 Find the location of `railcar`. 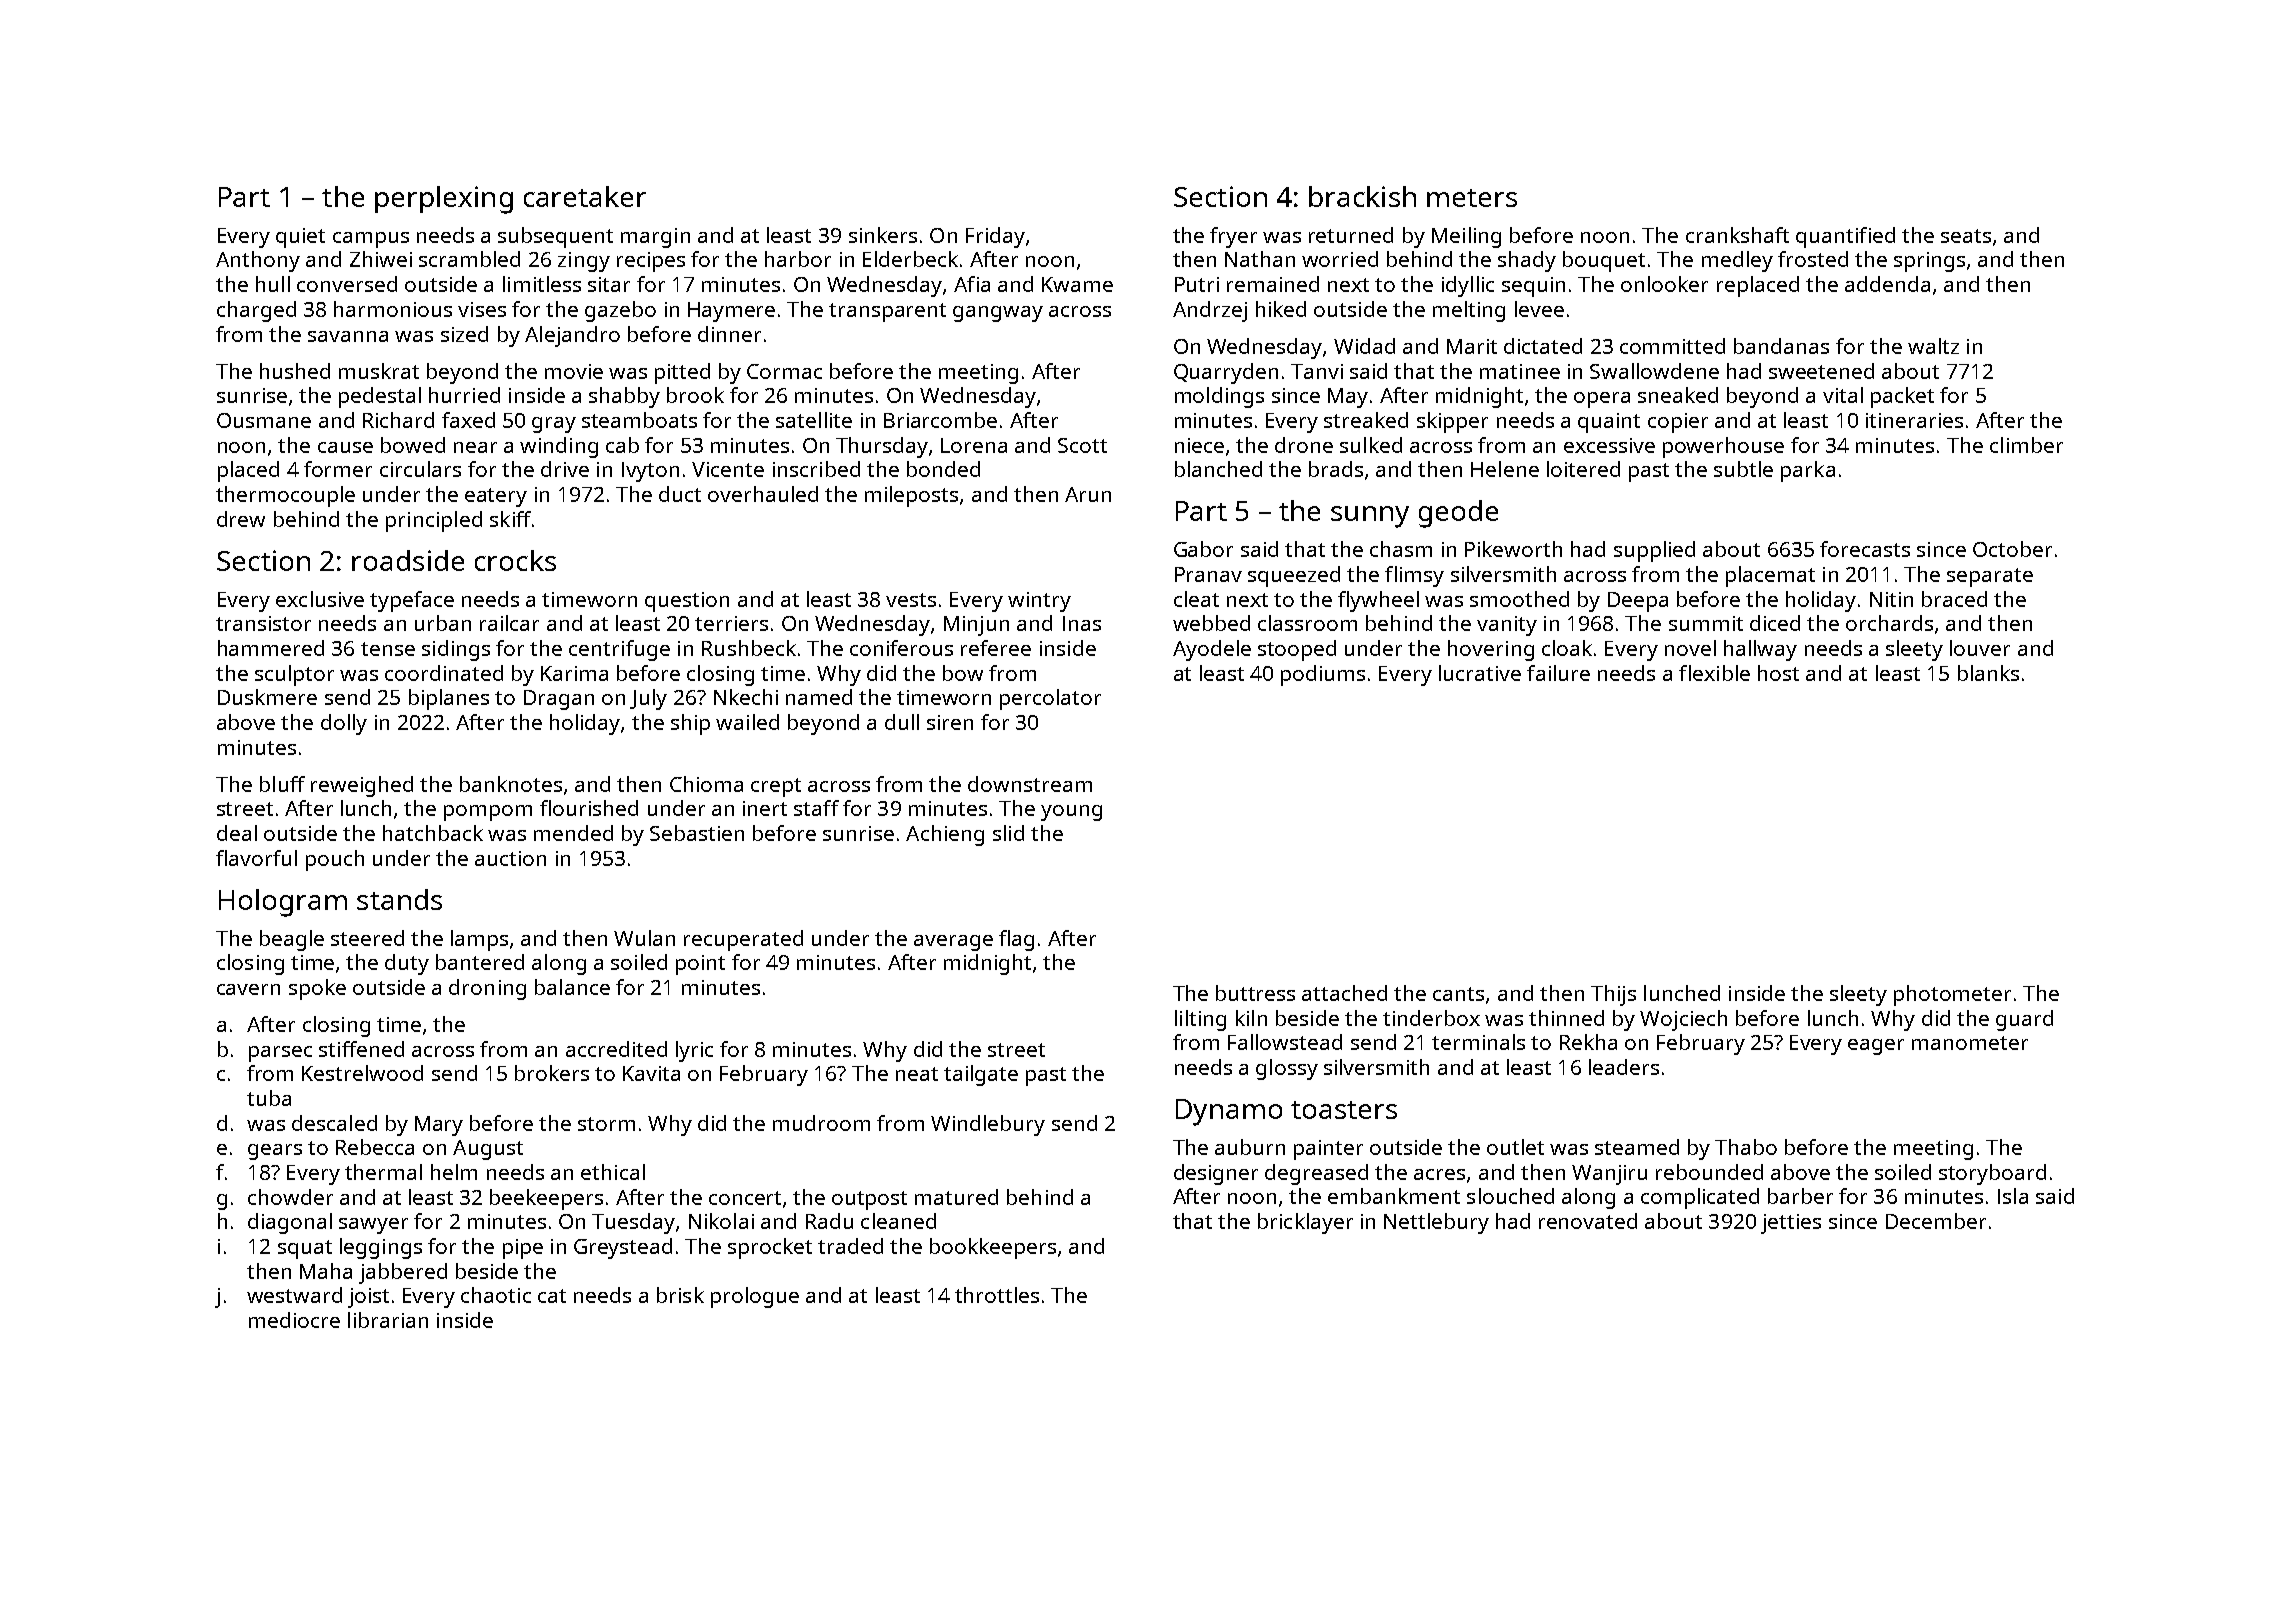

railcar is located at coordinates (509, 623).
